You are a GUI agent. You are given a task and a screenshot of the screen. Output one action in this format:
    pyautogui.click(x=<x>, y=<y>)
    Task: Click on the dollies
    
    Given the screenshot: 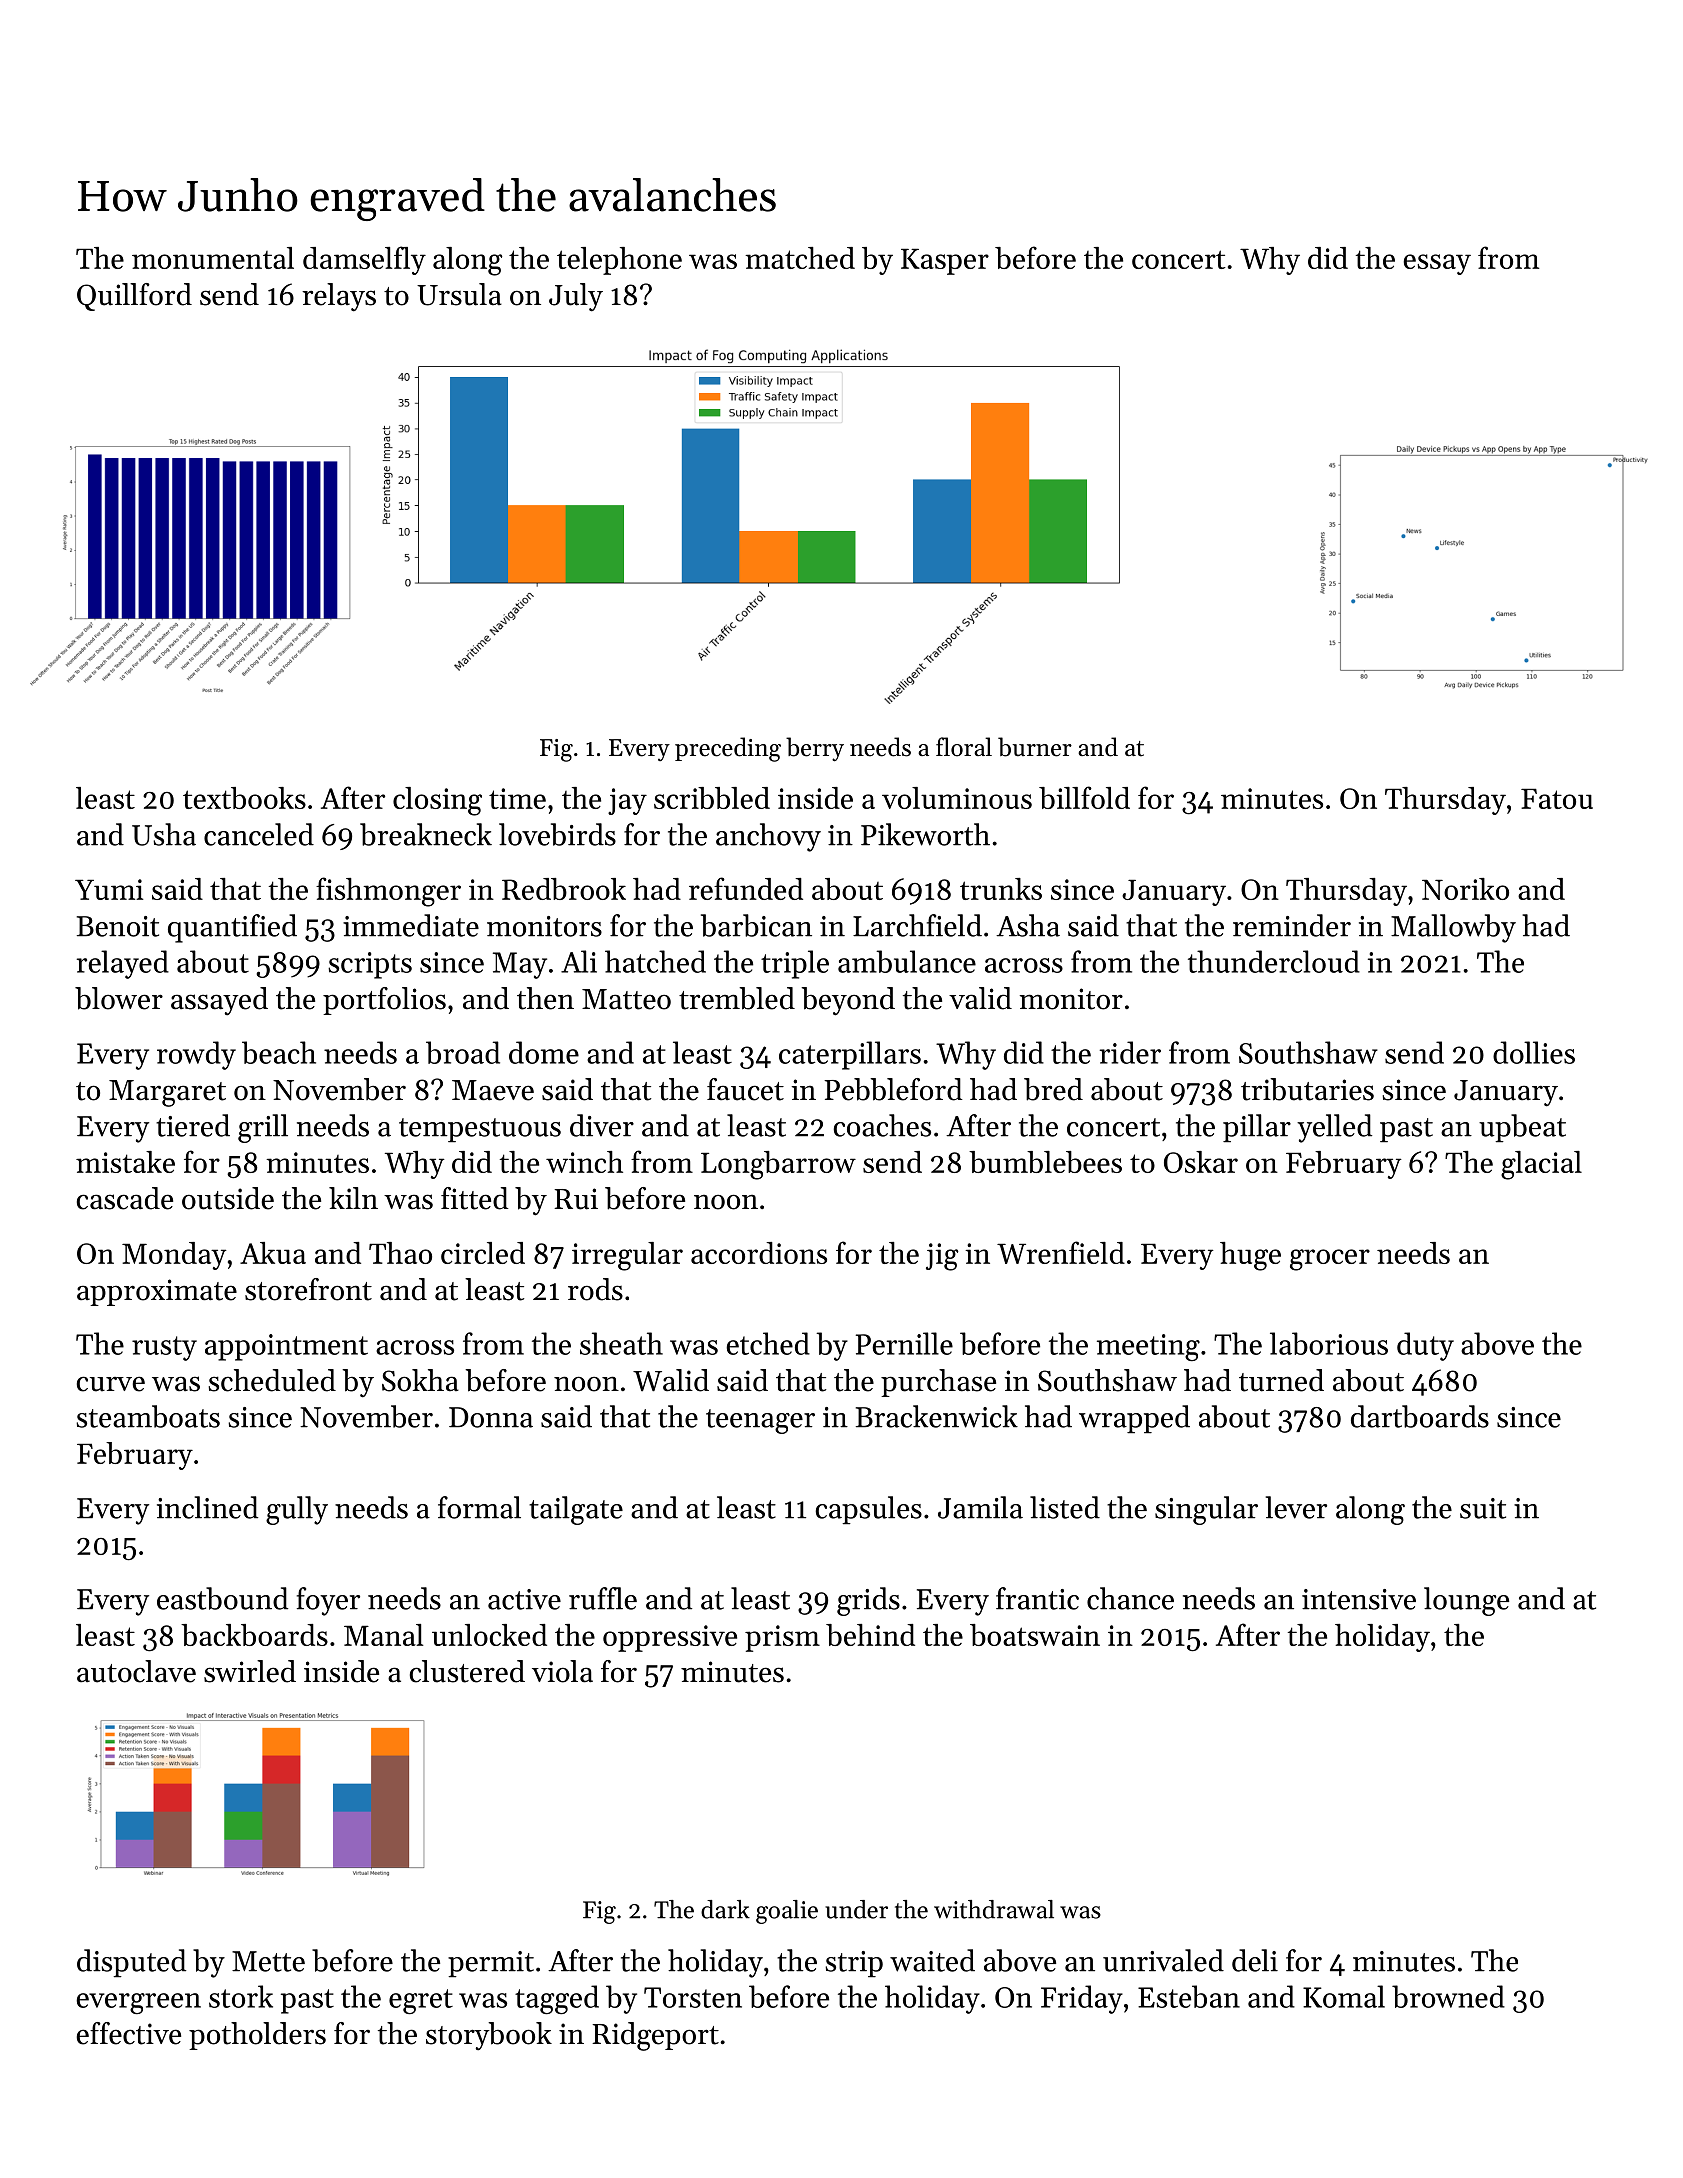 What is the action you would take?
    pyautogui.click(x=1534, y=1052)
